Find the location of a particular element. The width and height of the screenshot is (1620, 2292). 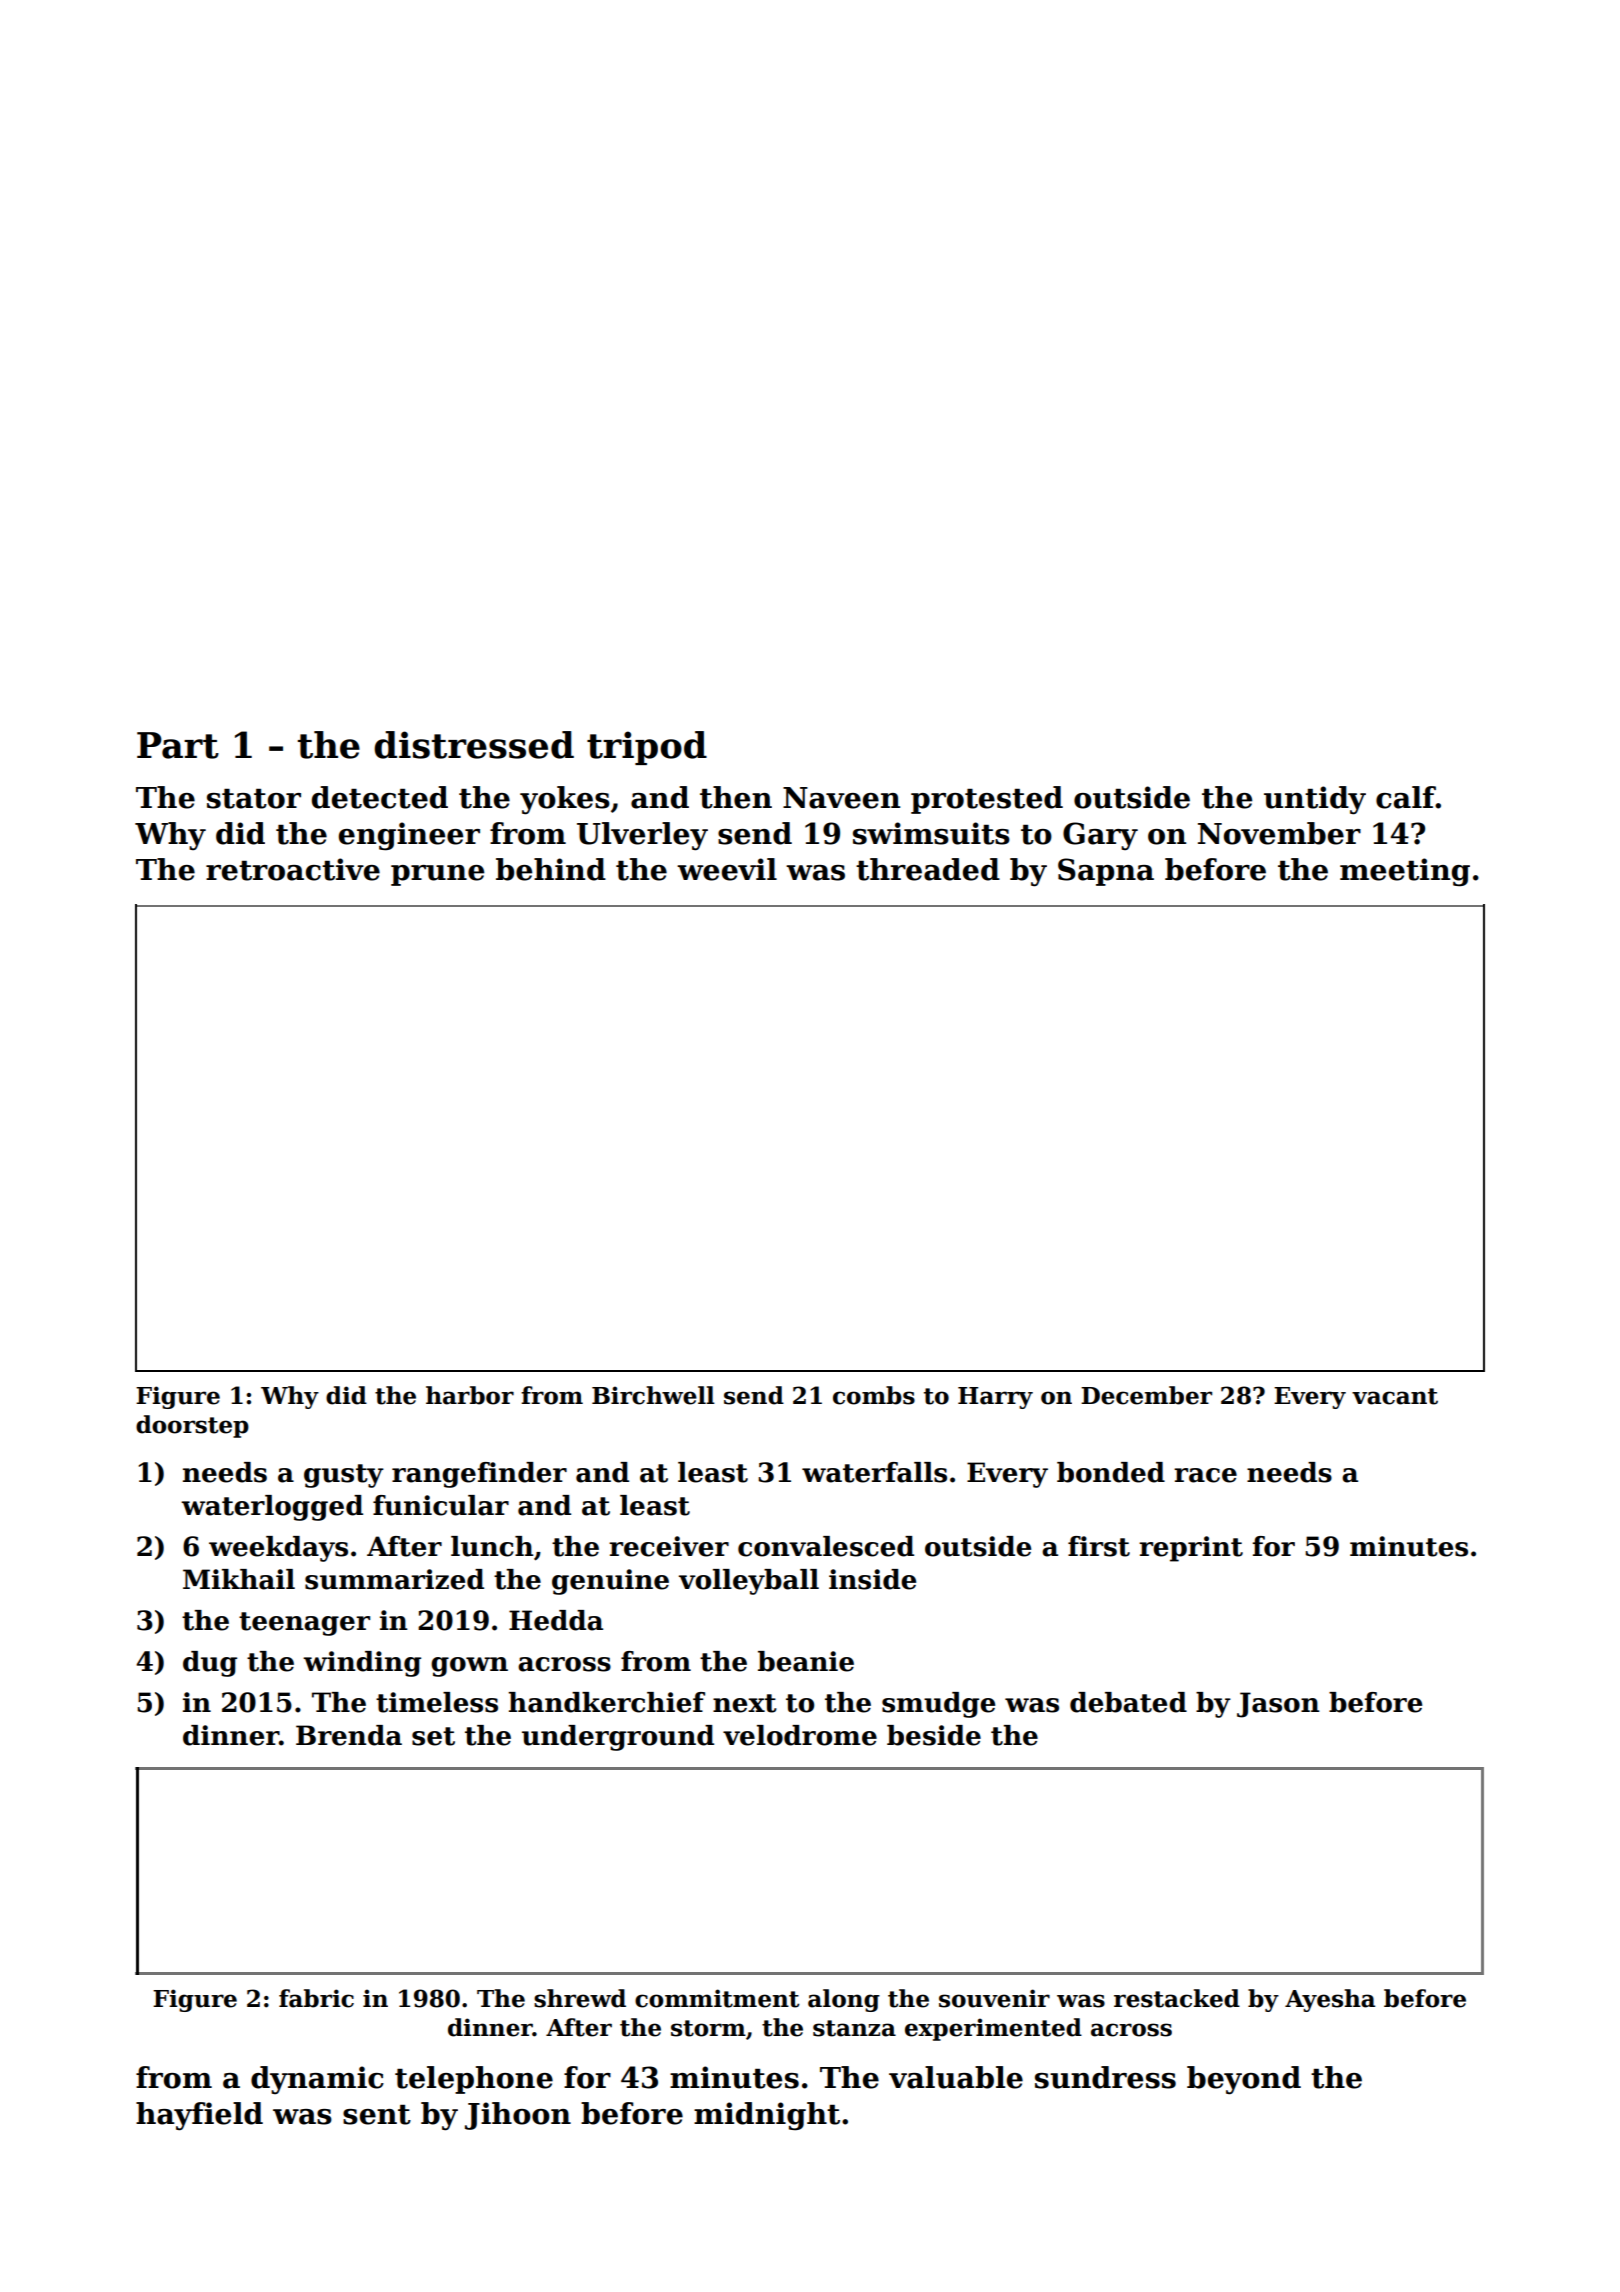

weevil is located at coordinates (727, 869).
